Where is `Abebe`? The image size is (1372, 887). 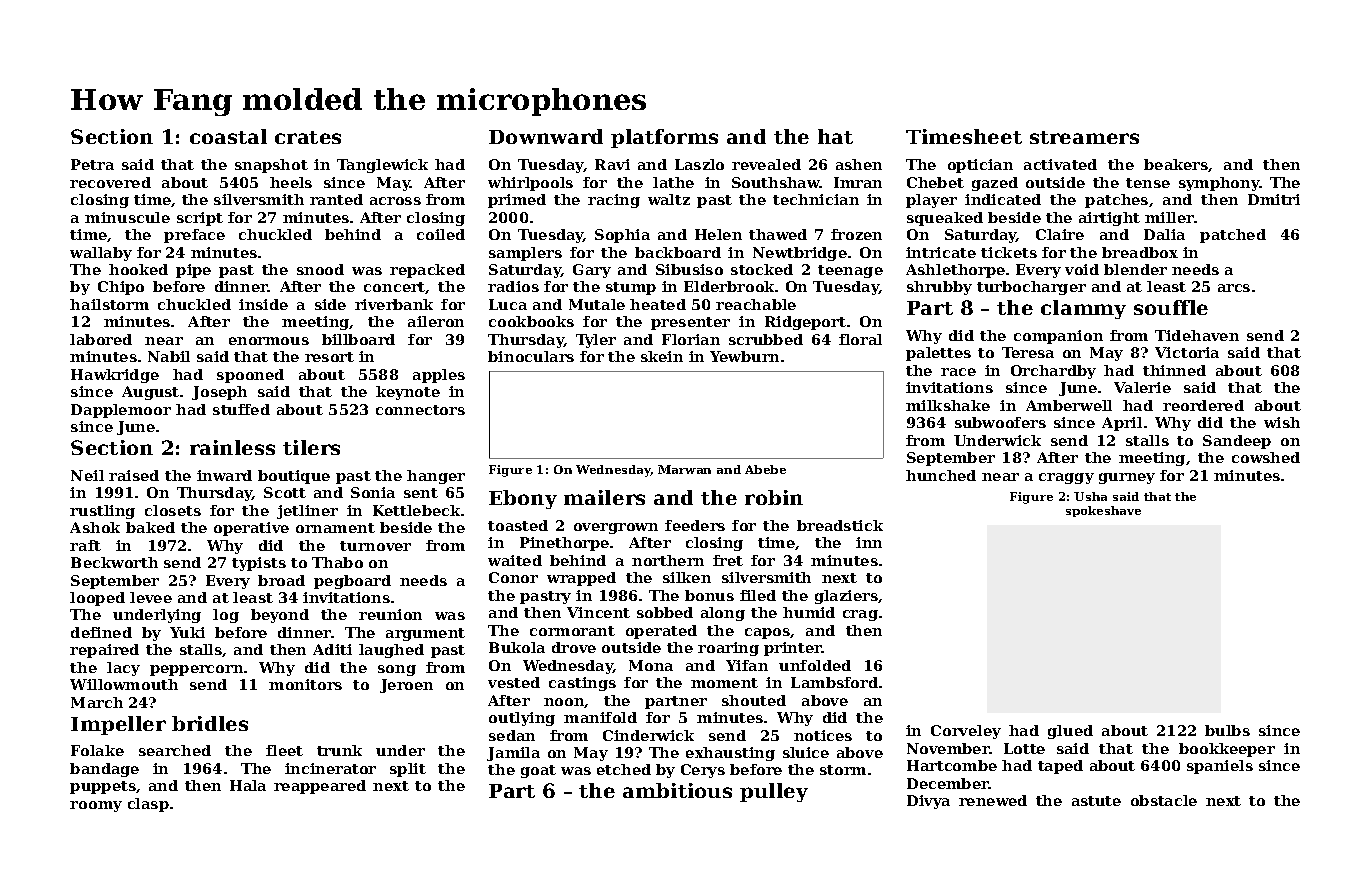
Abebe is located at coordinates (765, 469).
